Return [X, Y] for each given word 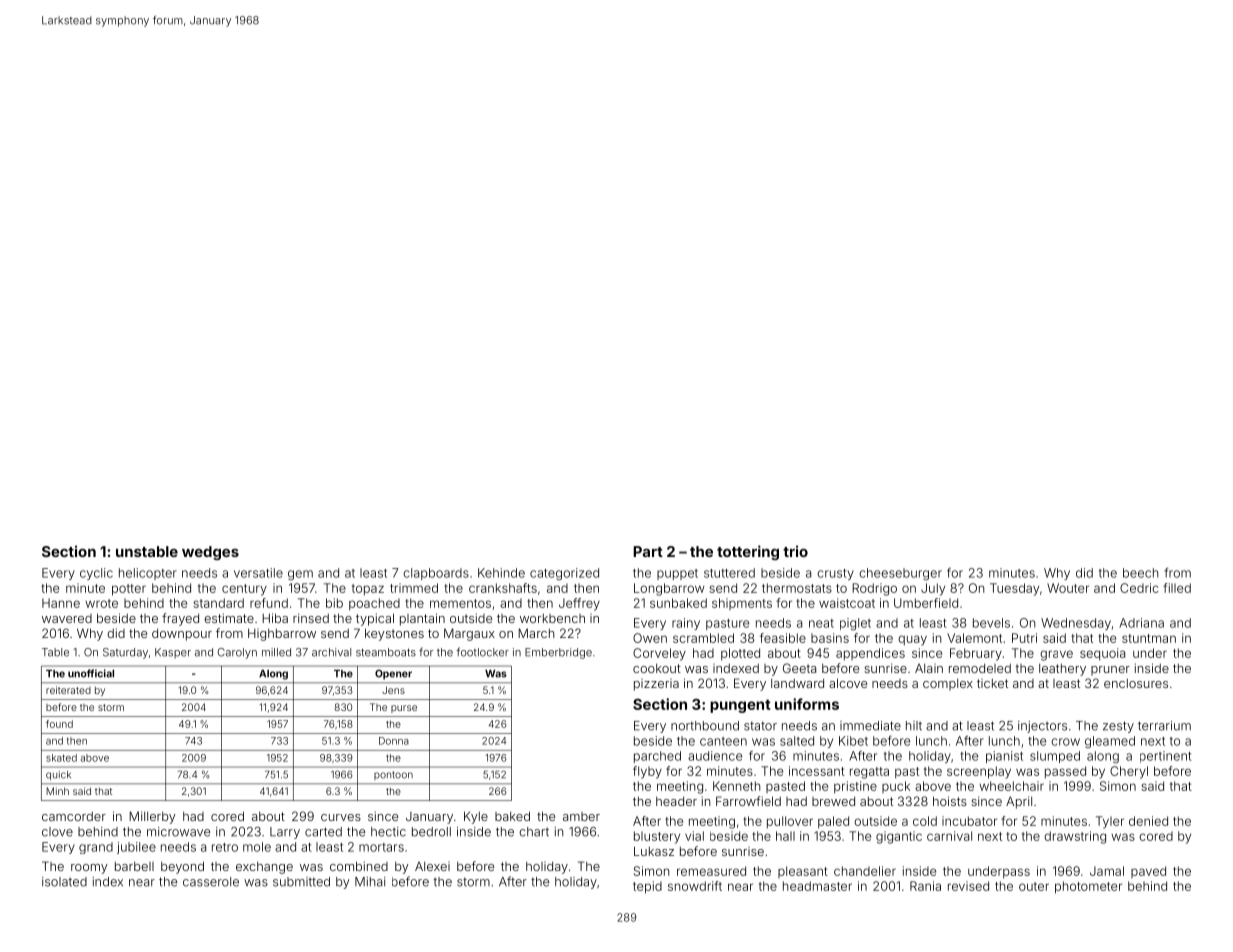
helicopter [148, 574]
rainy [686, 624]
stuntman [1149, 638]
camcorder [74, 816]
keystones [394, 634]
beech [1140, 573]
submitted [301, 882]
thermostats [797, 588]
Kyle [476, 817]
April [1019, 802]
